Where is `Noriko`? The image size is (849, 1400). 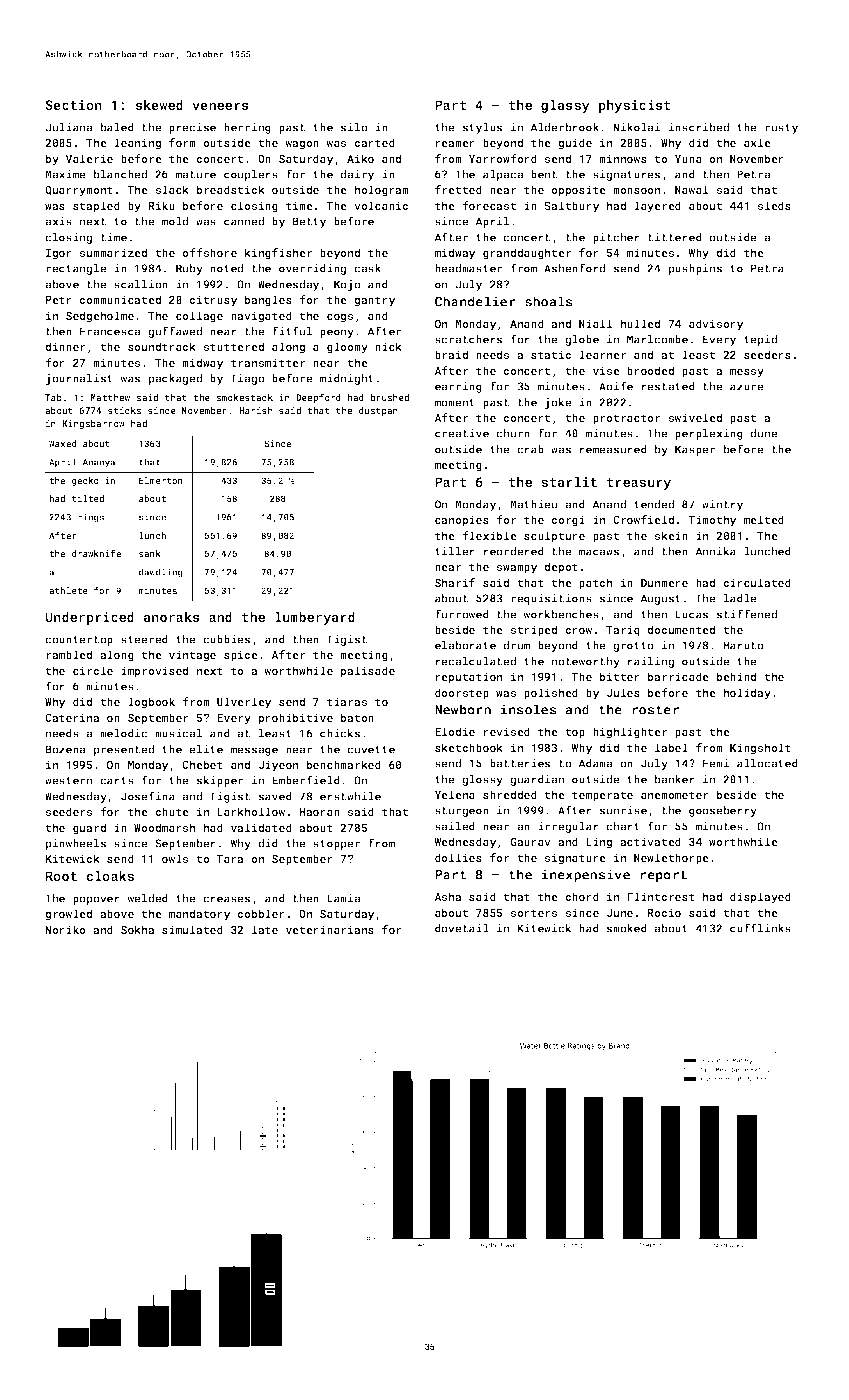
Noriko is located at coordinates (65, 929).
